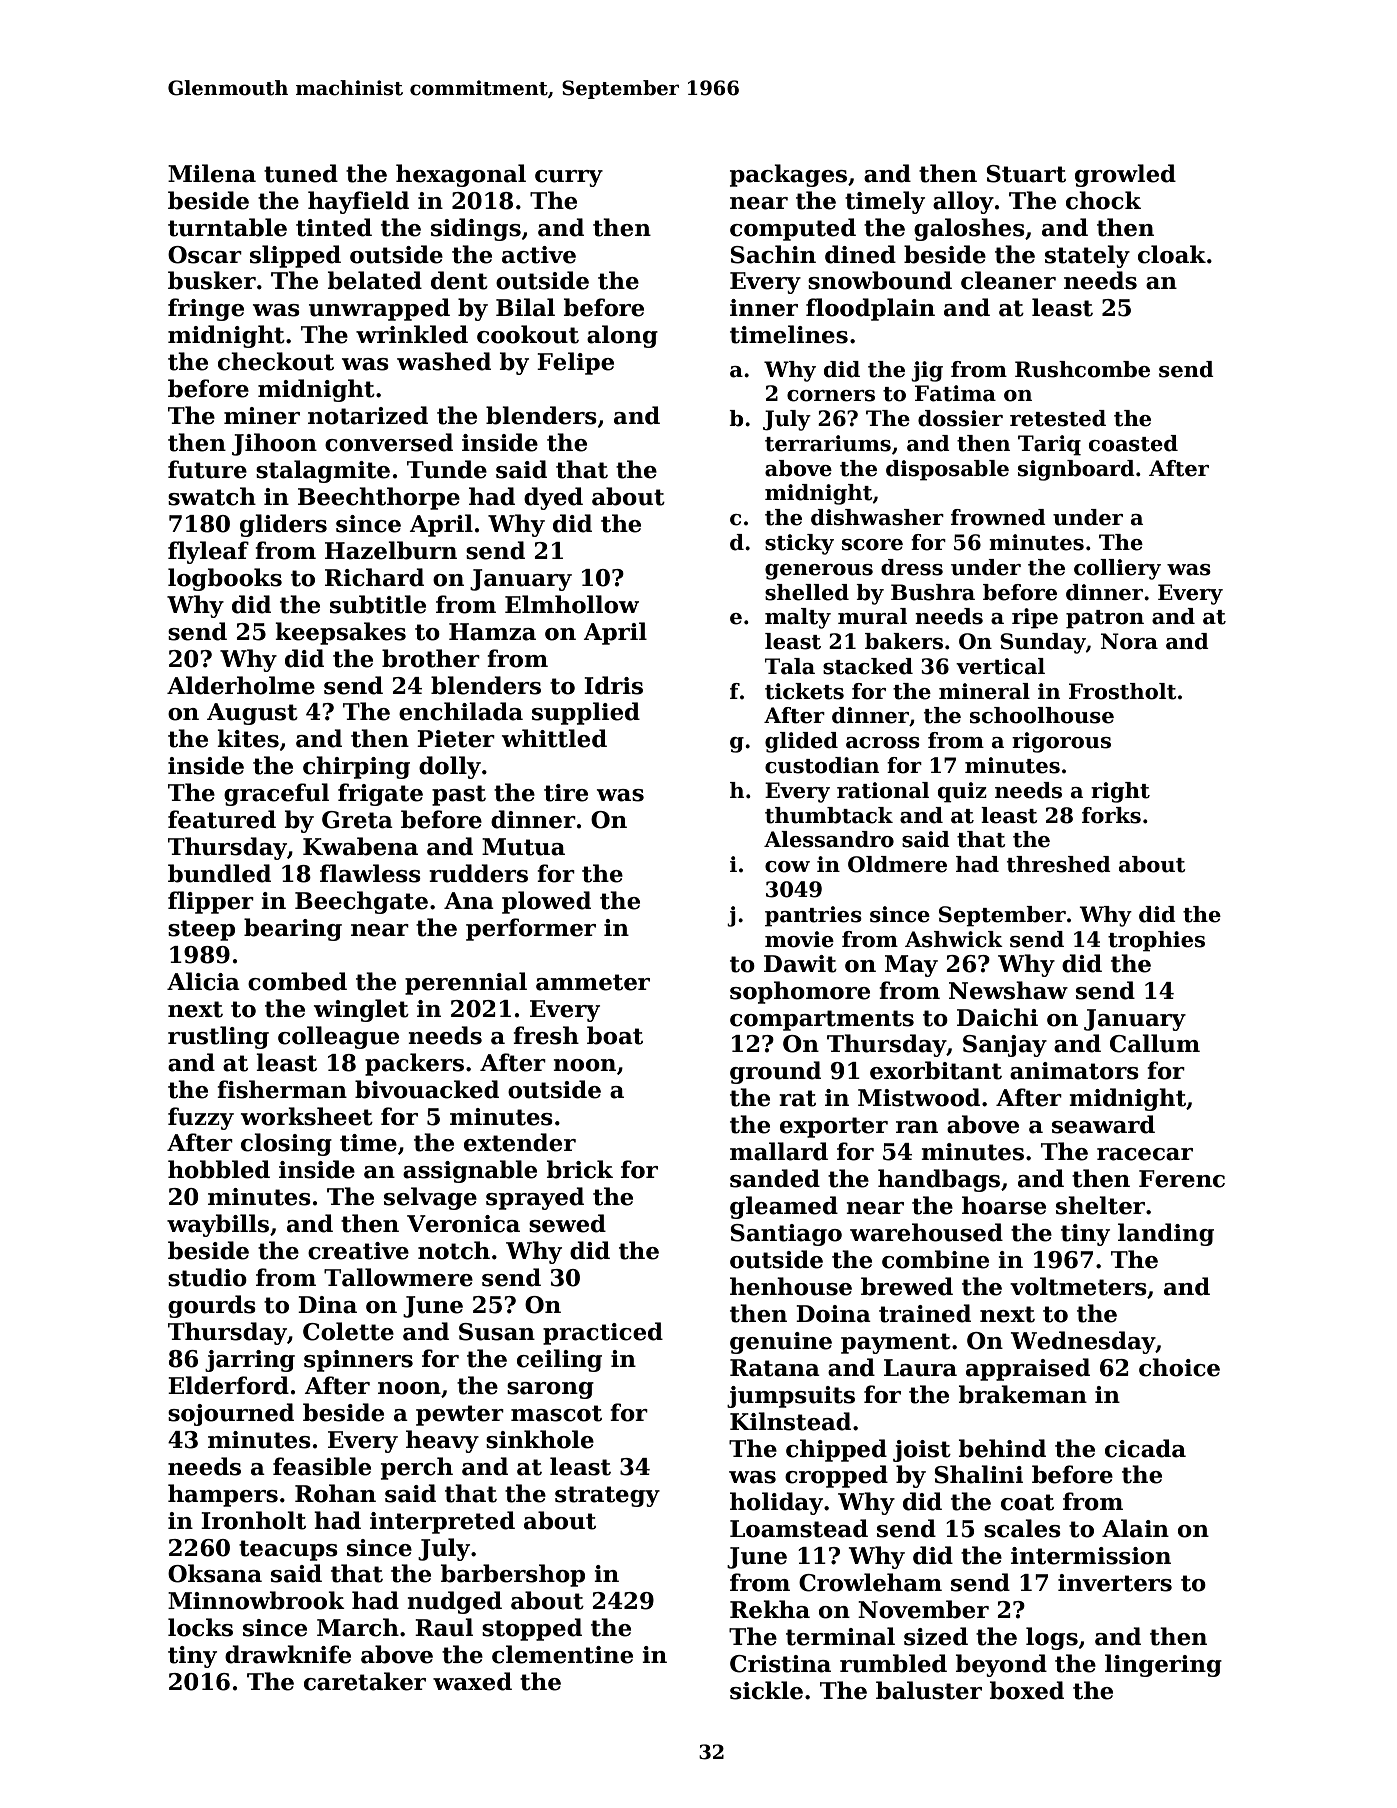  What do you see at coordinates (256, 1600) in the document?
I see `Minnowbrook` at bounding box center [256, 1600].
